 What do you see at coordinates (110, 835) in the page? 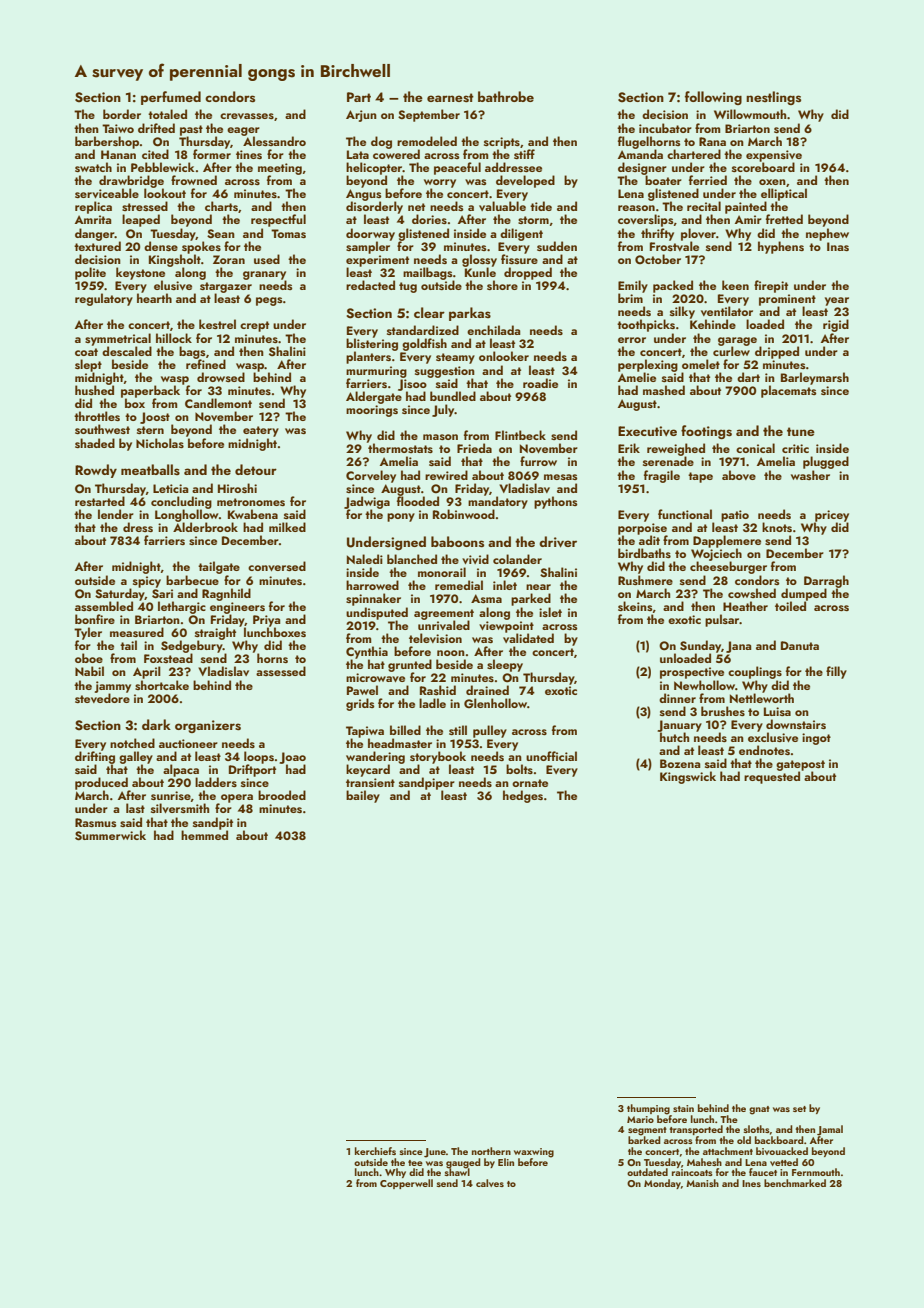
I see `Summerwick` at bounding box center [110, 835].
